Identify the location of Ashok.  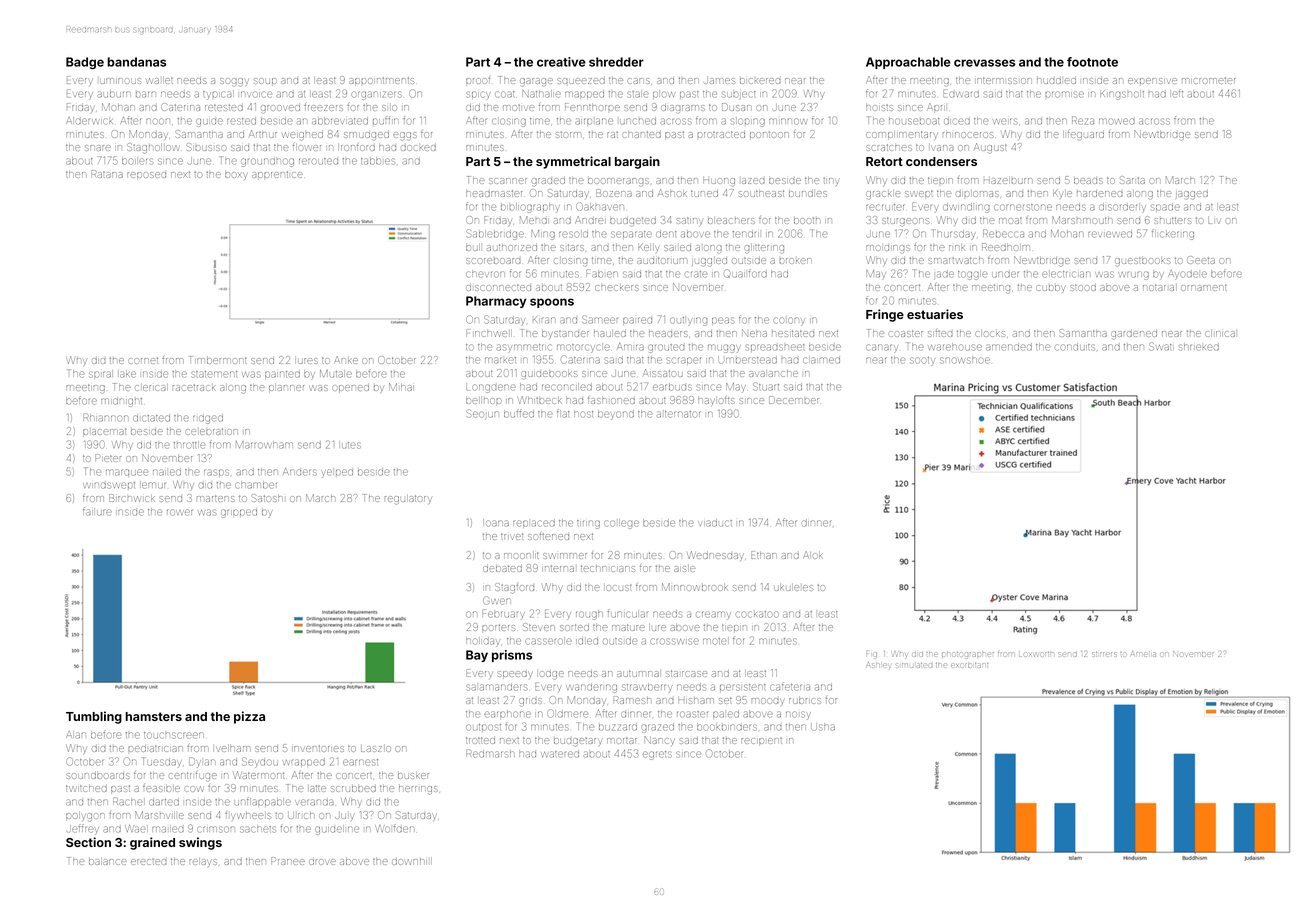
(672, 193).
